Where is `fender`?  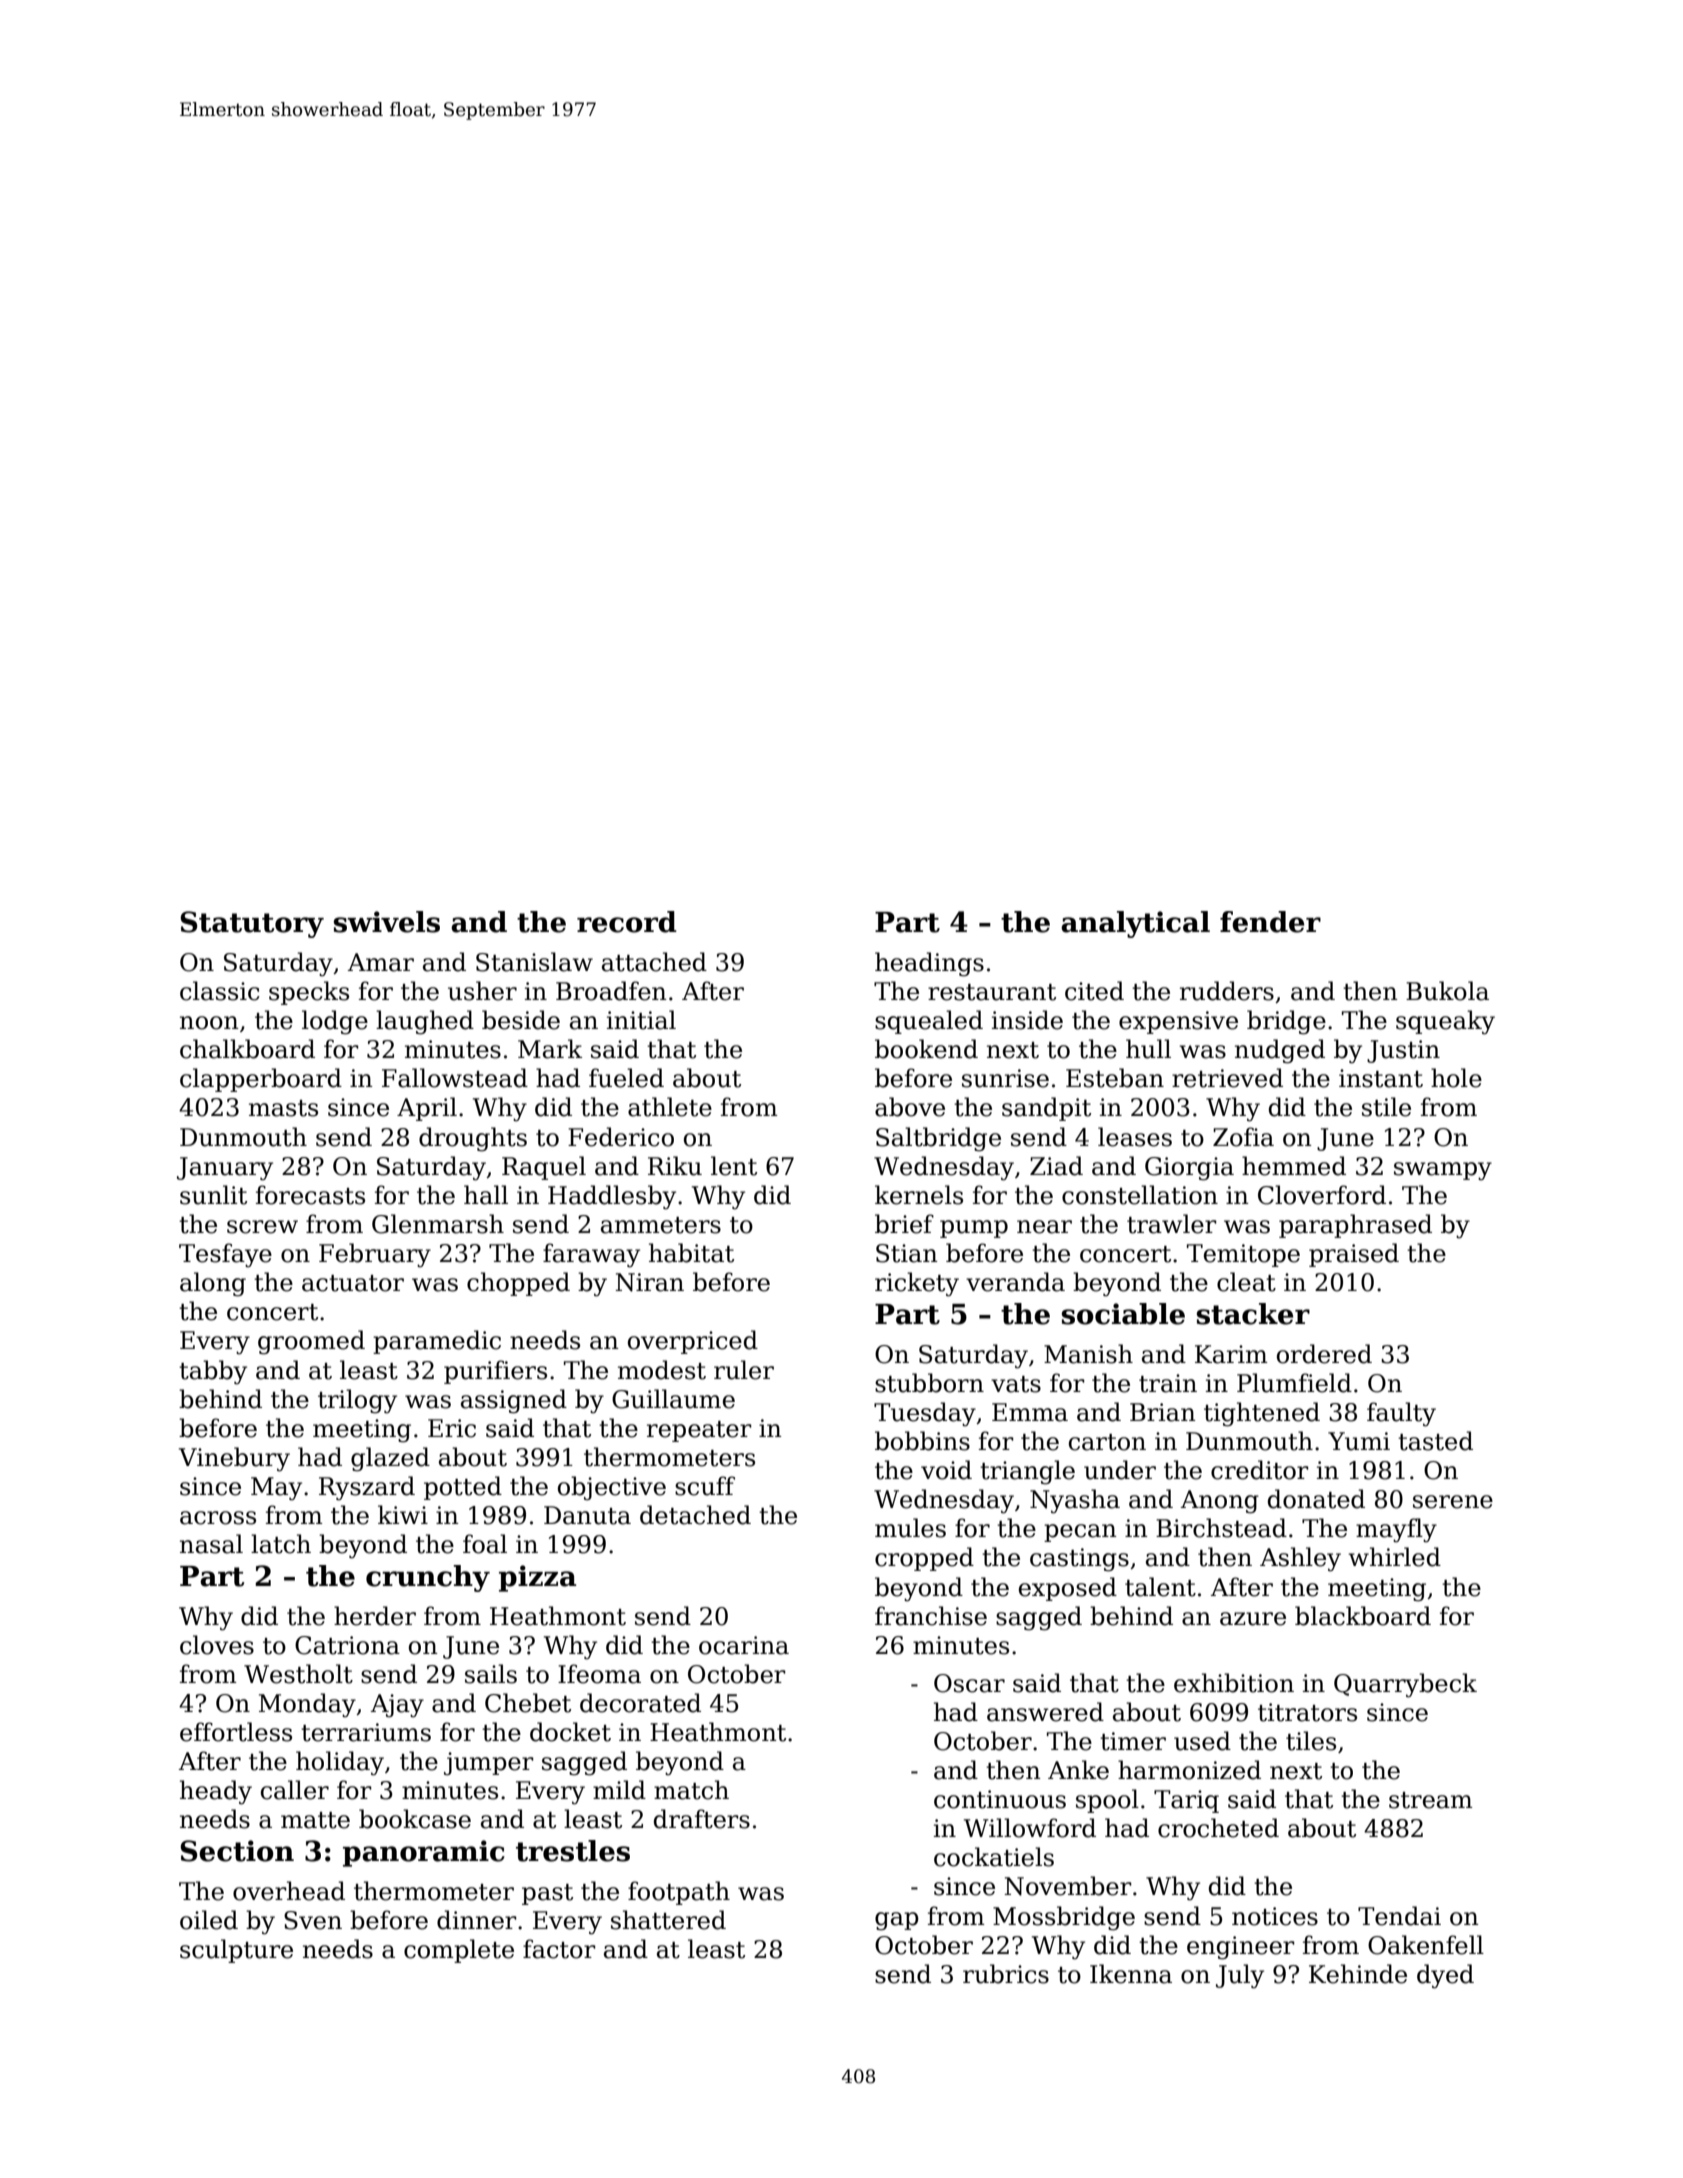
fender is located at coordinates (1270, 922).
